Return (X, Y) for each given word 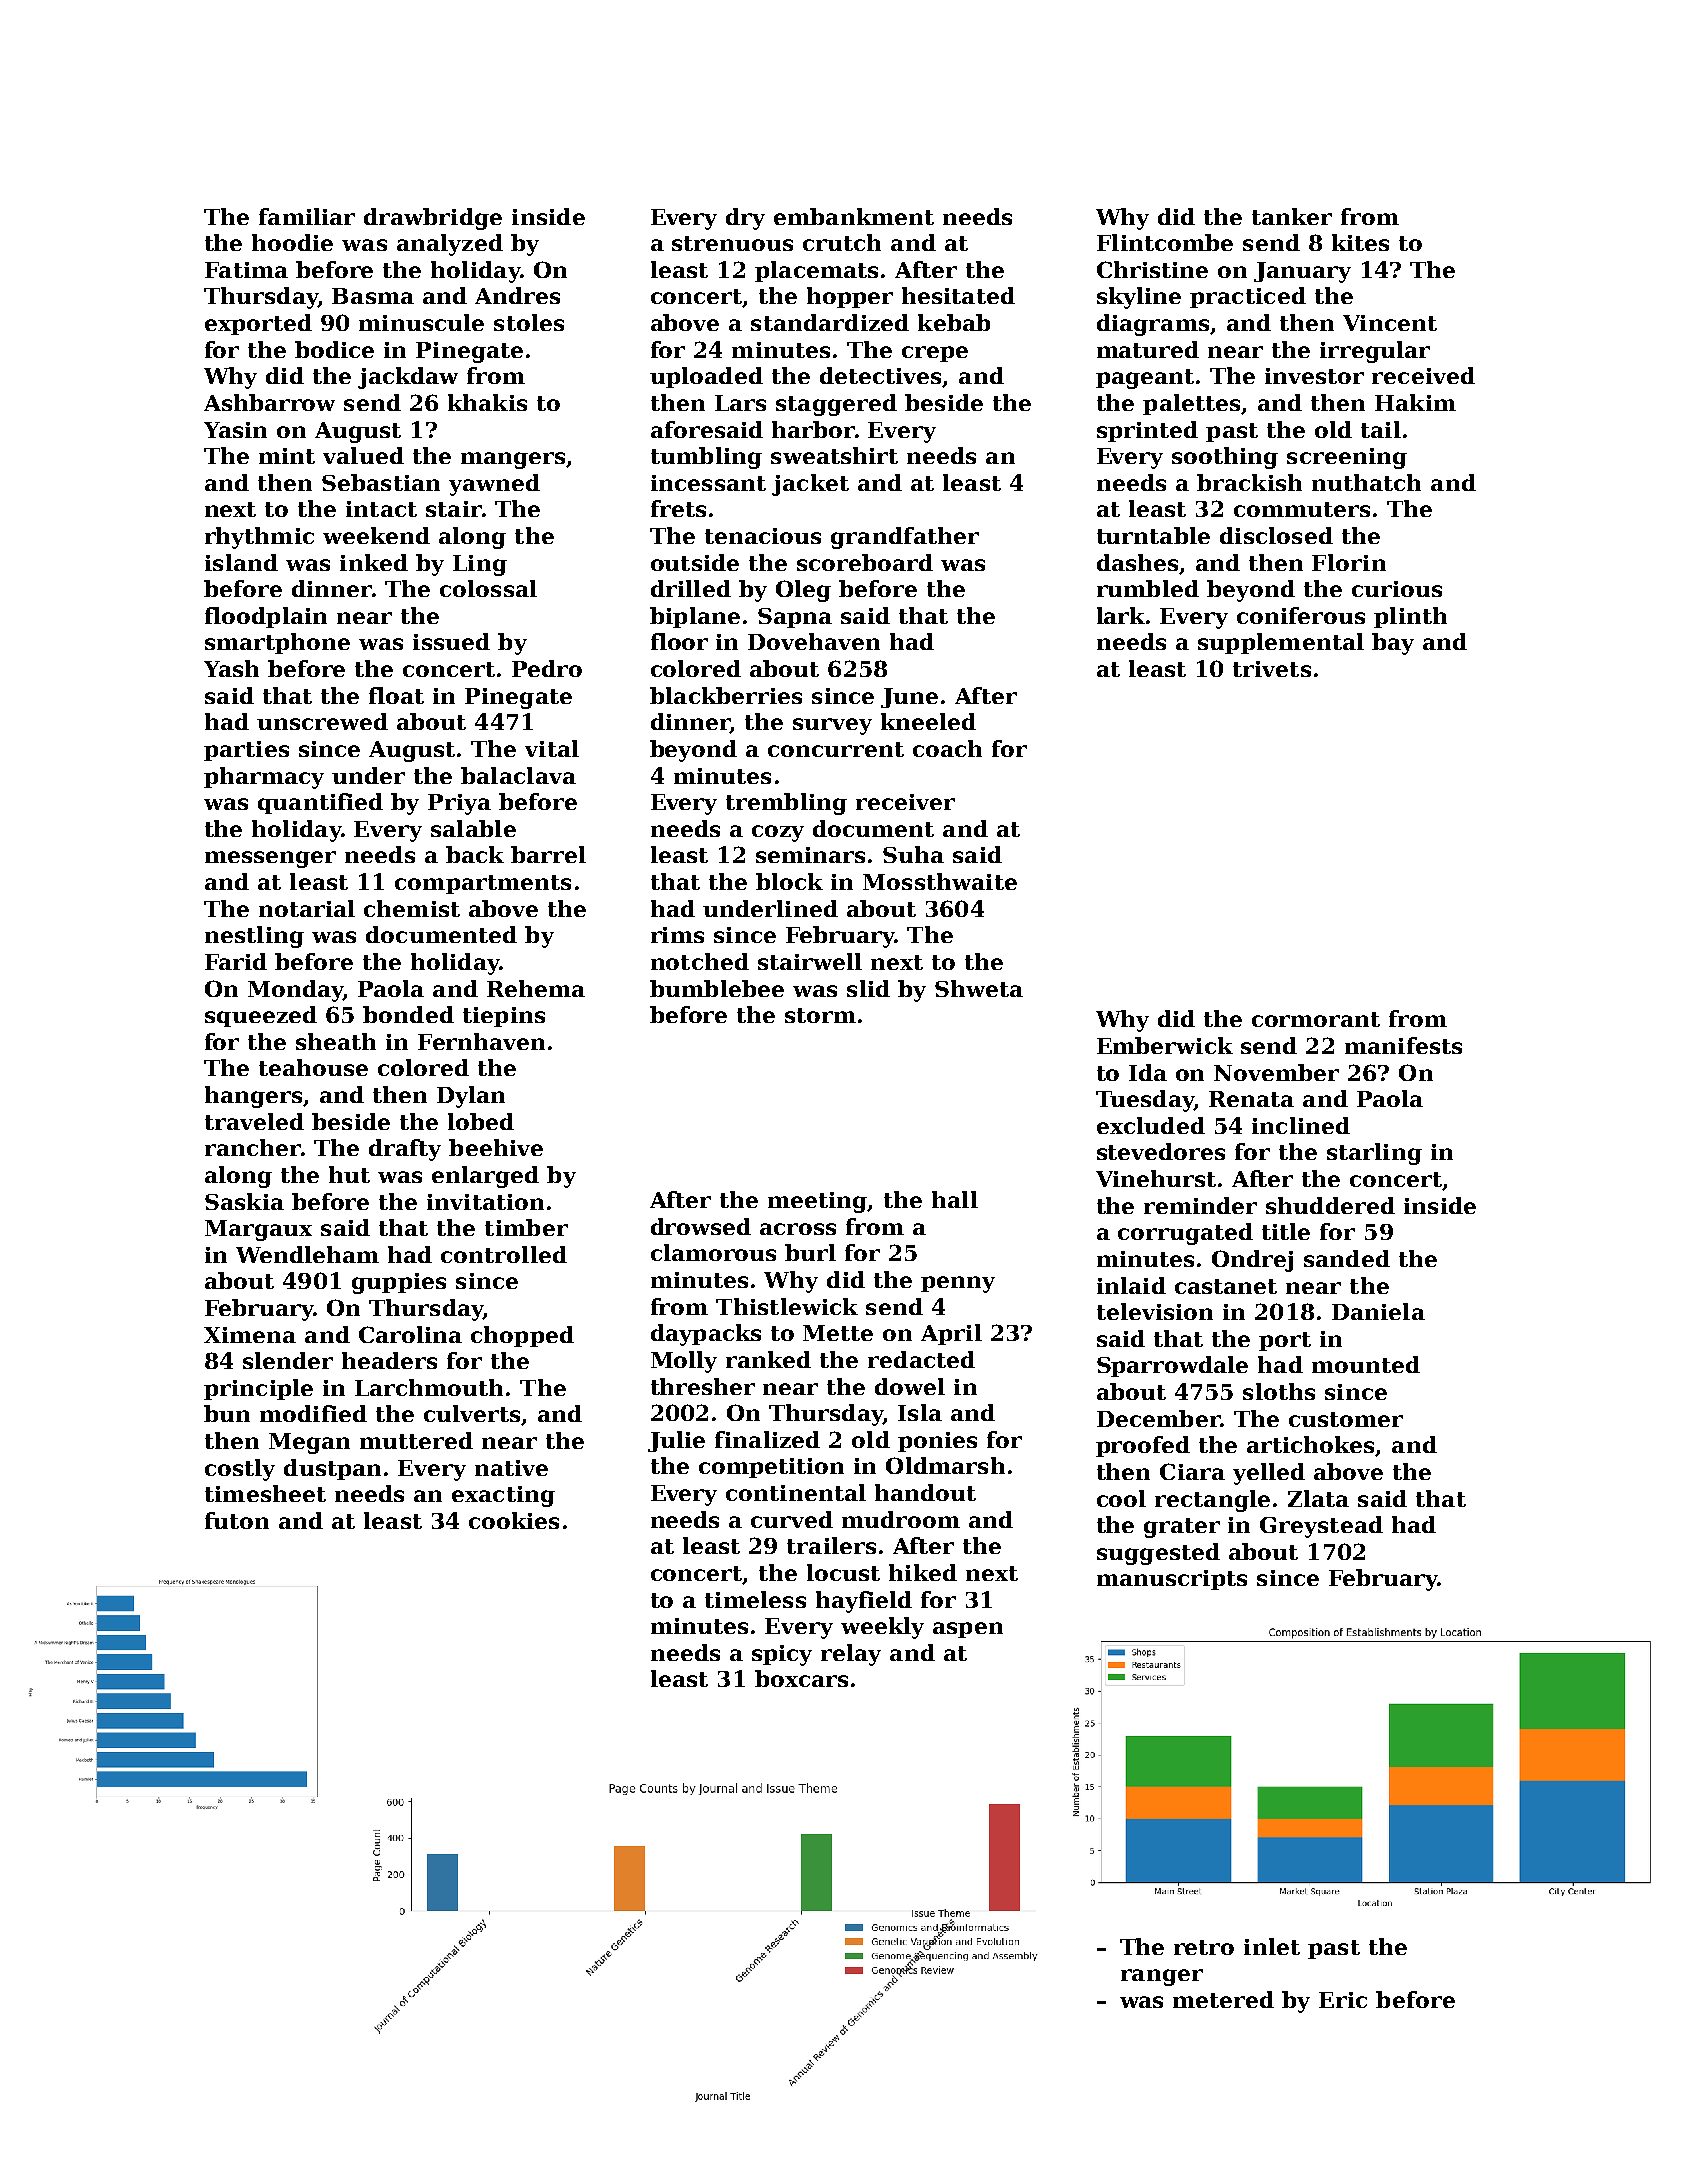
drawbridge (433, 219)
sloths (1279, 1391)
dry (745, 219)
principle (258, 1389)
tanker (1292, 216)
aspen (968, 1630)
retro (1204, 1947)
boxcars (801, 1678)
